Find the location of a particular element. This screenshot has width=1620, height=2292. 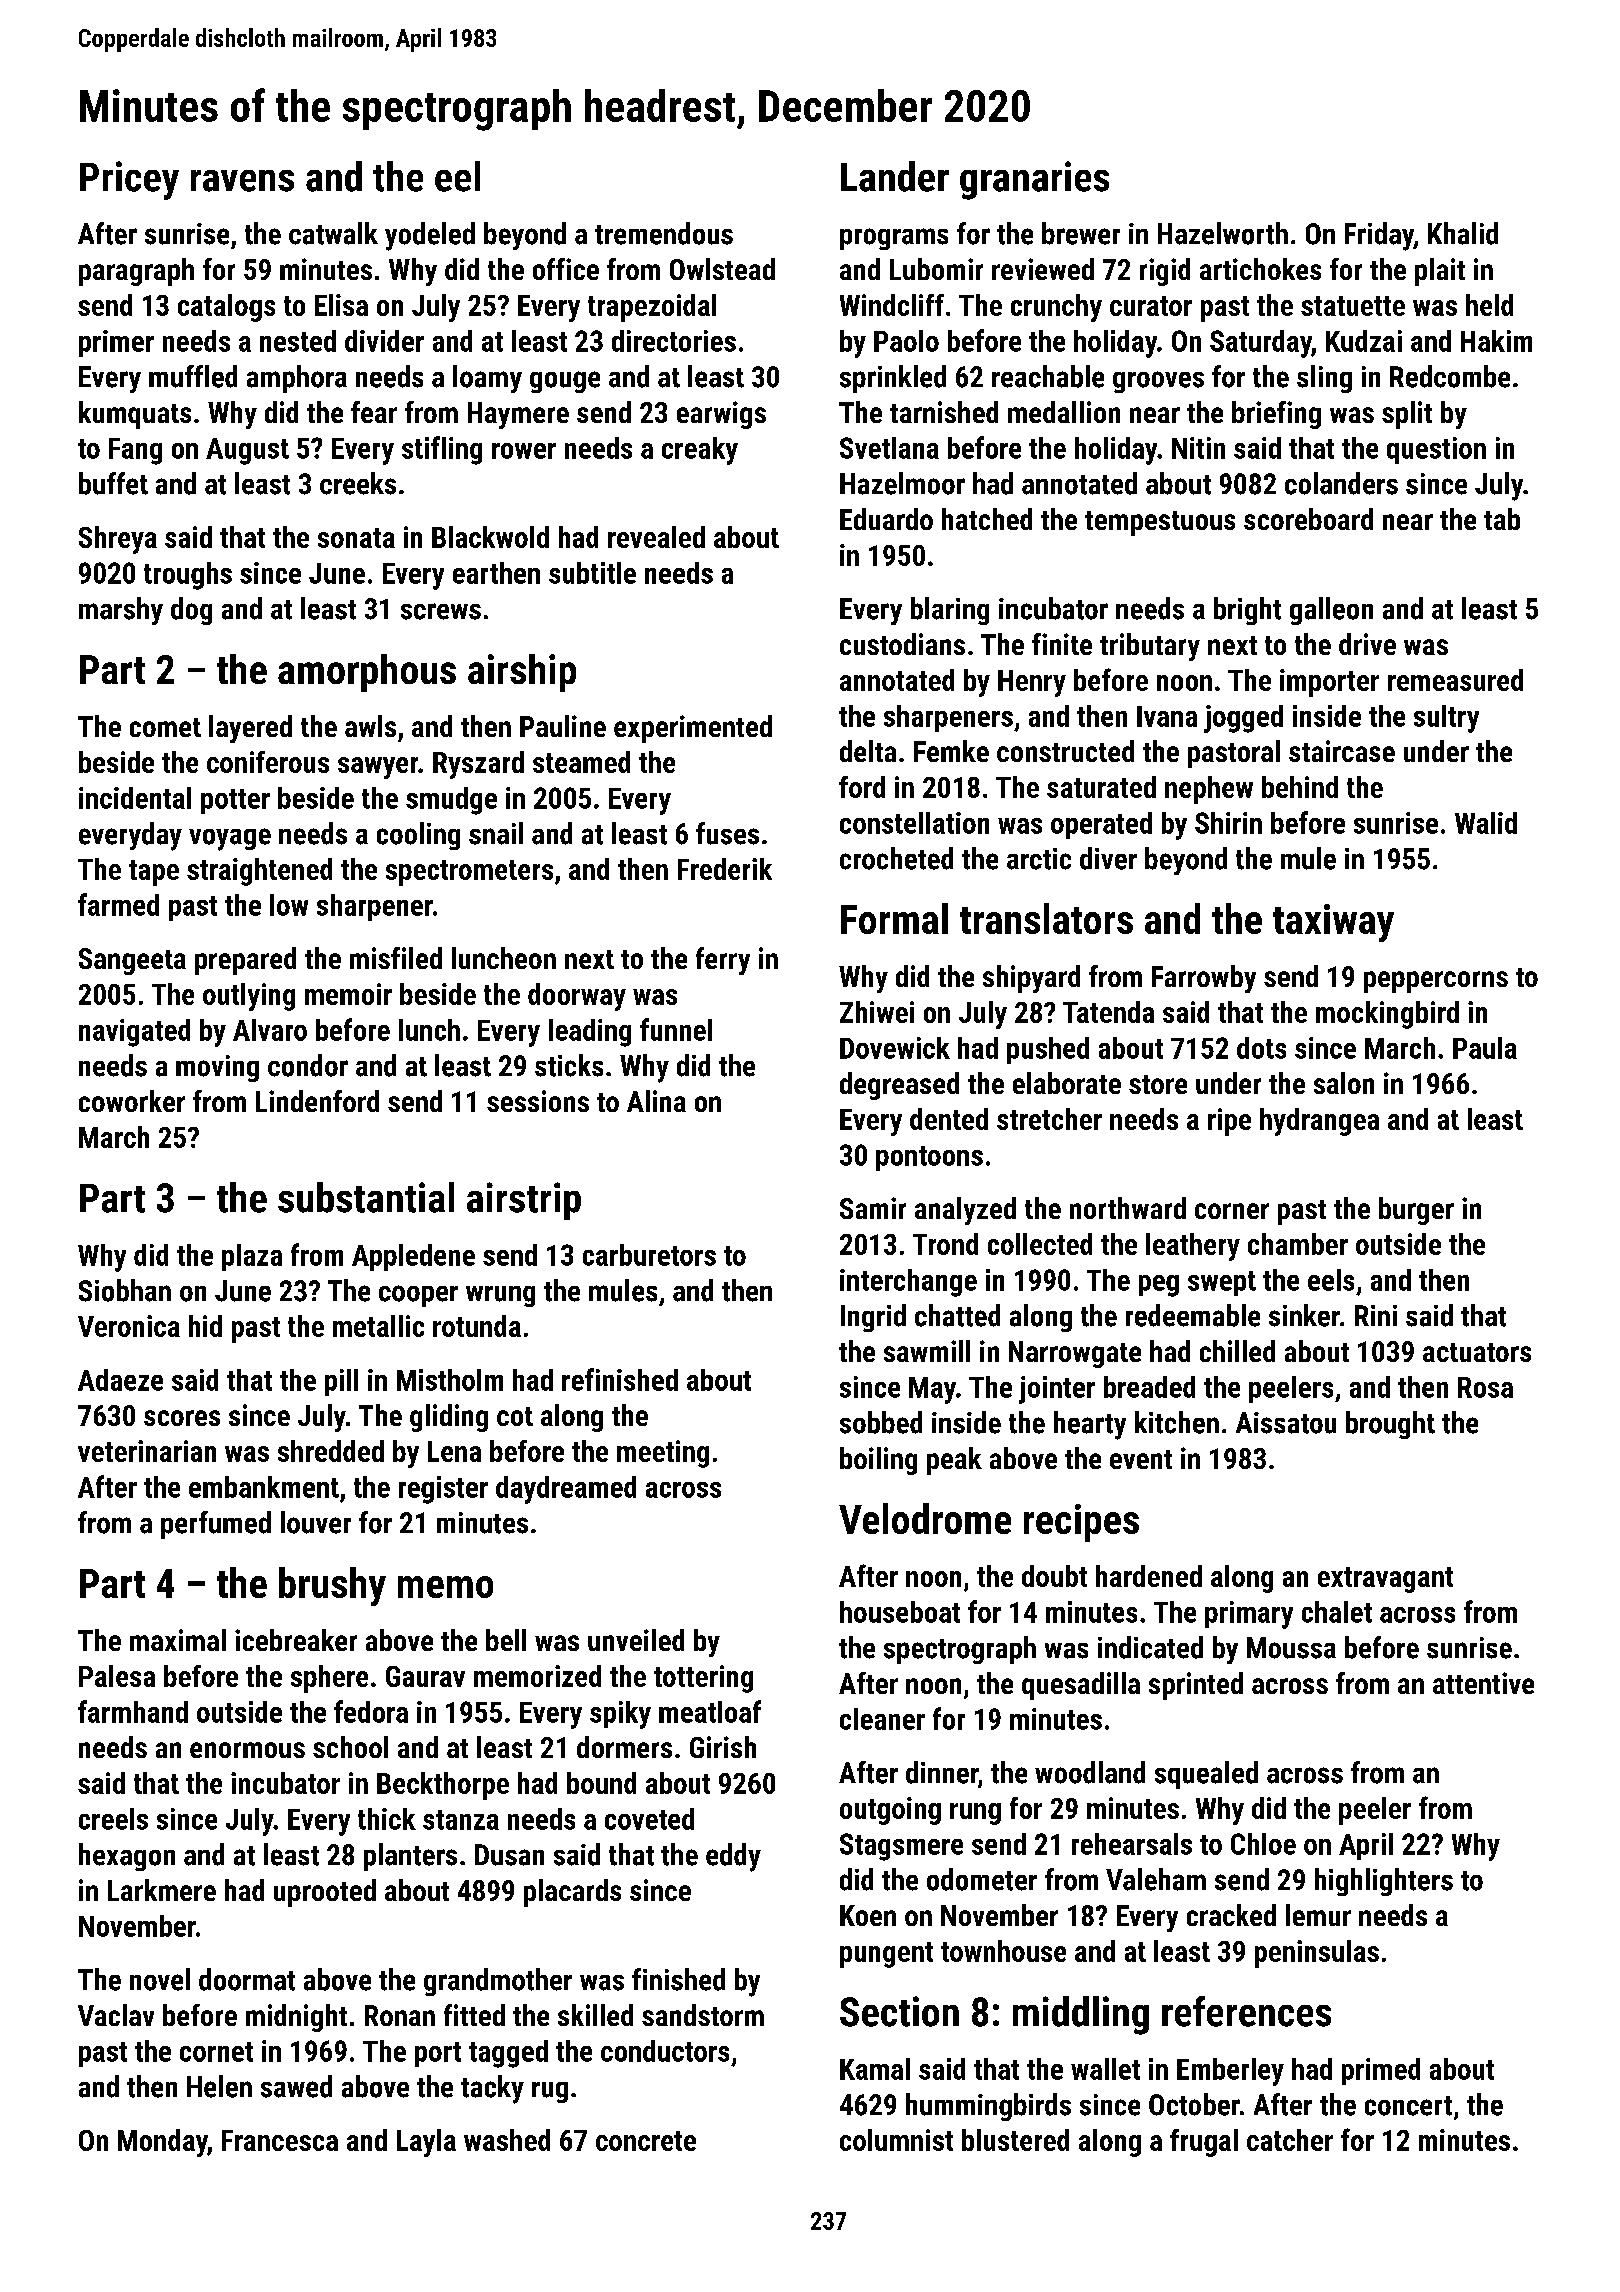

Walid is located at coordinates (1486, 823).
